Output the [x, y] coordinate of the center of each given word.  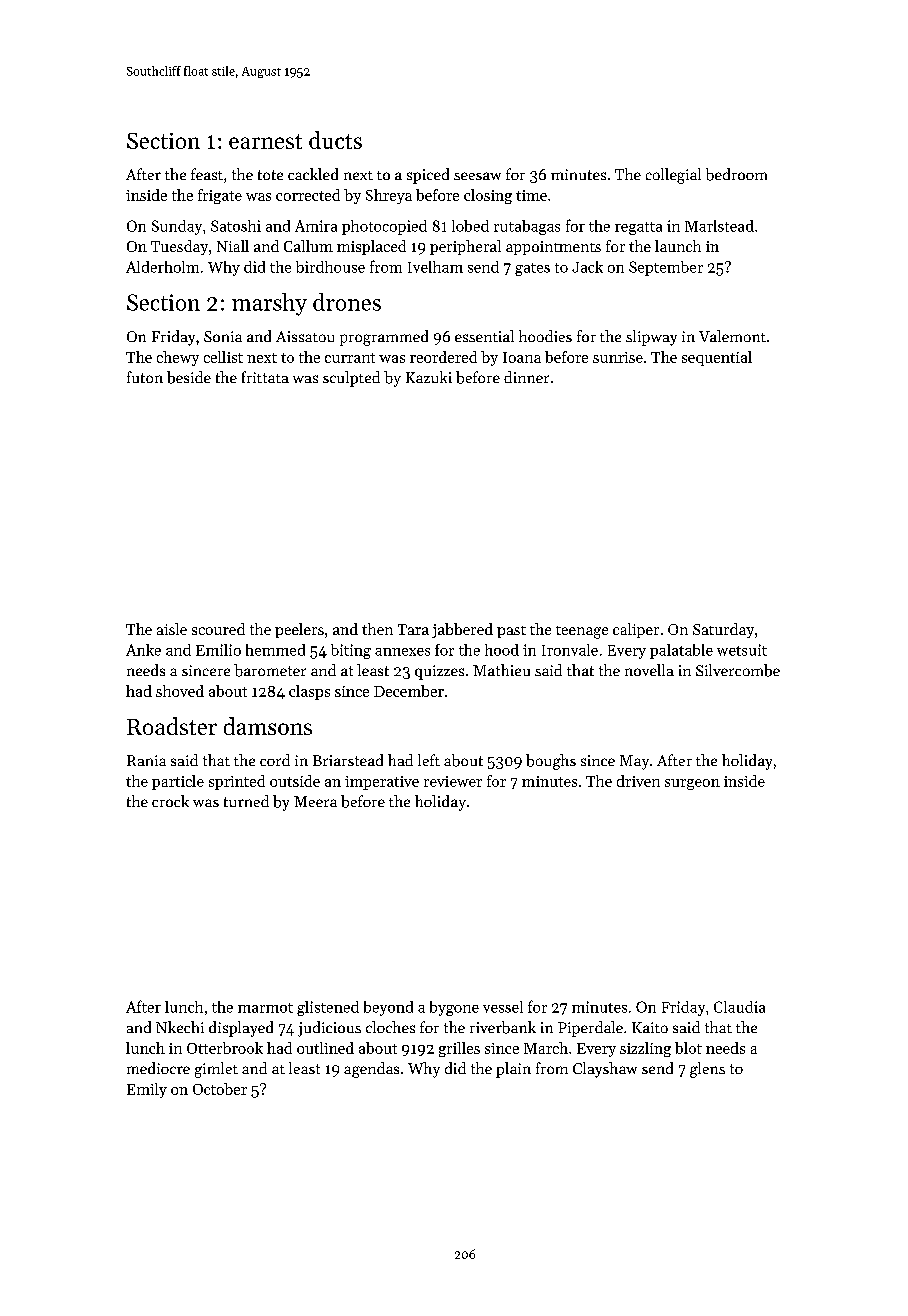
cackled [313, 174]
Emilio [218, 650]
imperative [382, 783]
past [511, 632]
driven [638, 781]
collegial [673, 176]
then [377, 629]
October [220, 1089]
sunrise [618, 357]
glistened [328, 1008]
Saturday [723, 630]
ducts [335, 140]
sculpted [351, 379]
